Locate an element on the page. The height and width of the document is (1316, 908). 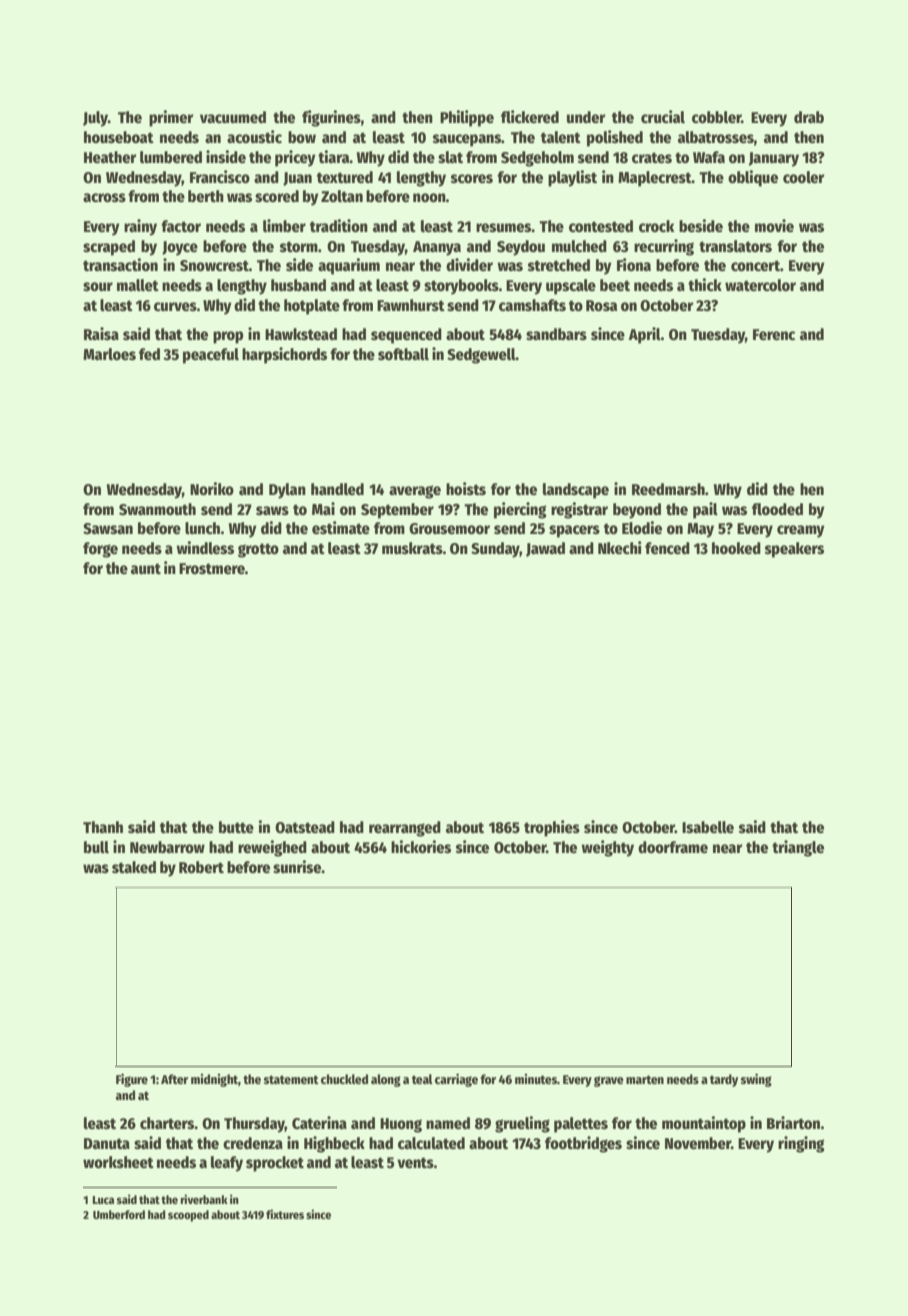
Umberford is located at coordinates (119, 1214).
